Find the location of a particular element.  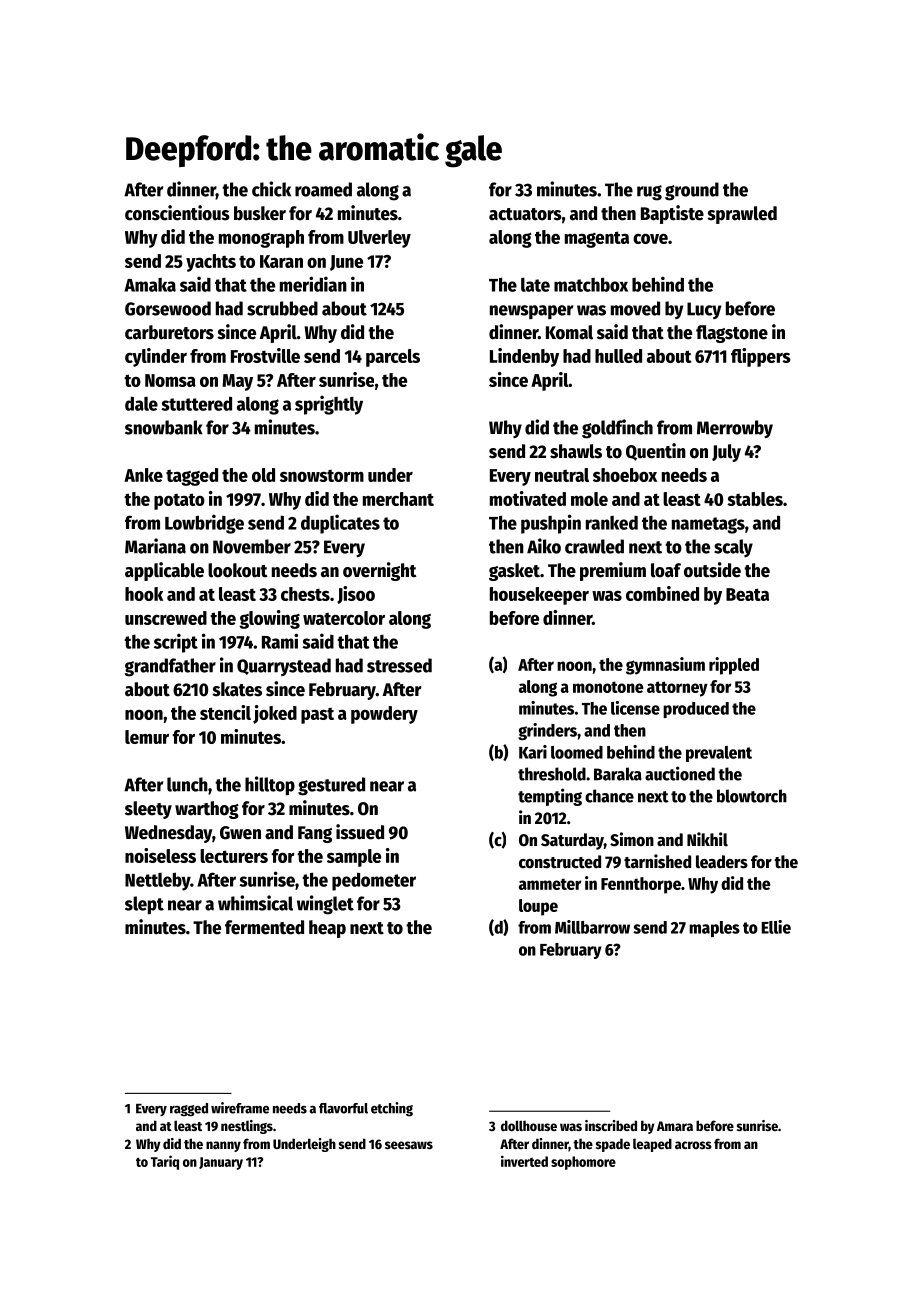

flagstone is located at coordinates (732, 334).
